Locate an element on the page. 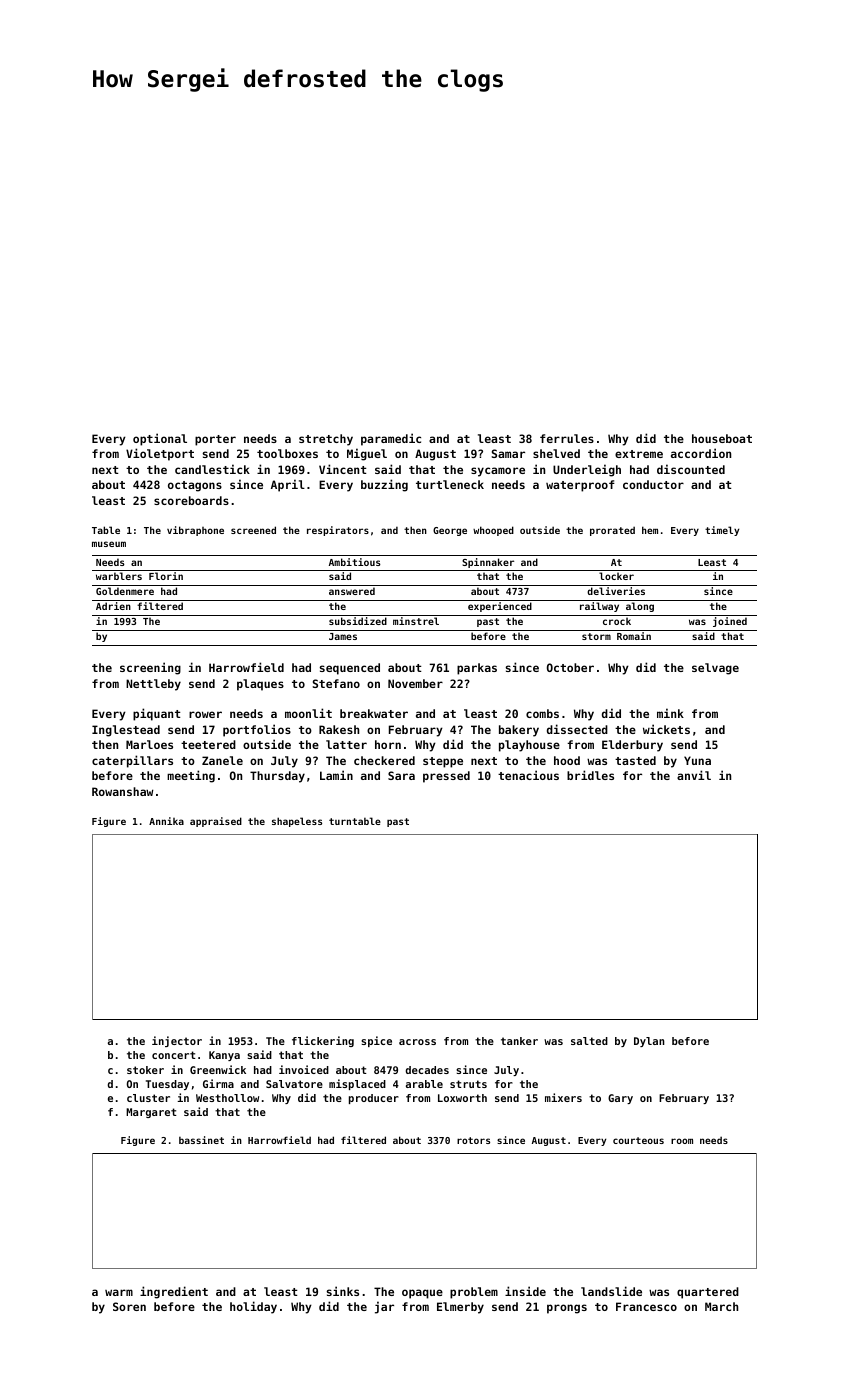 The width and height of the image is (849, 1400). Underleigh is located at coordinates (587, 470).
